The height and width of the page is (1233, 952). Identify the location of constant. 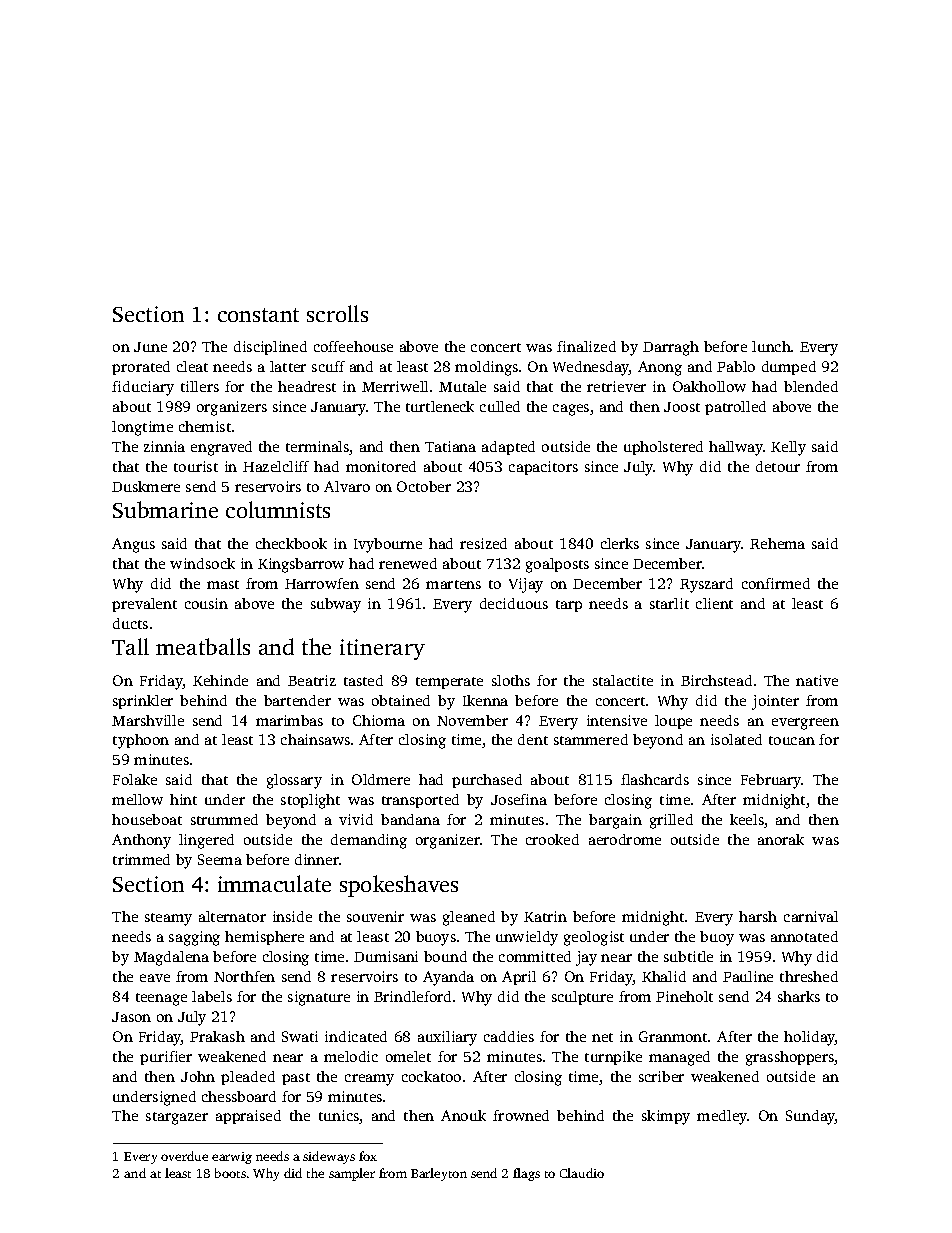
(258, 315).
